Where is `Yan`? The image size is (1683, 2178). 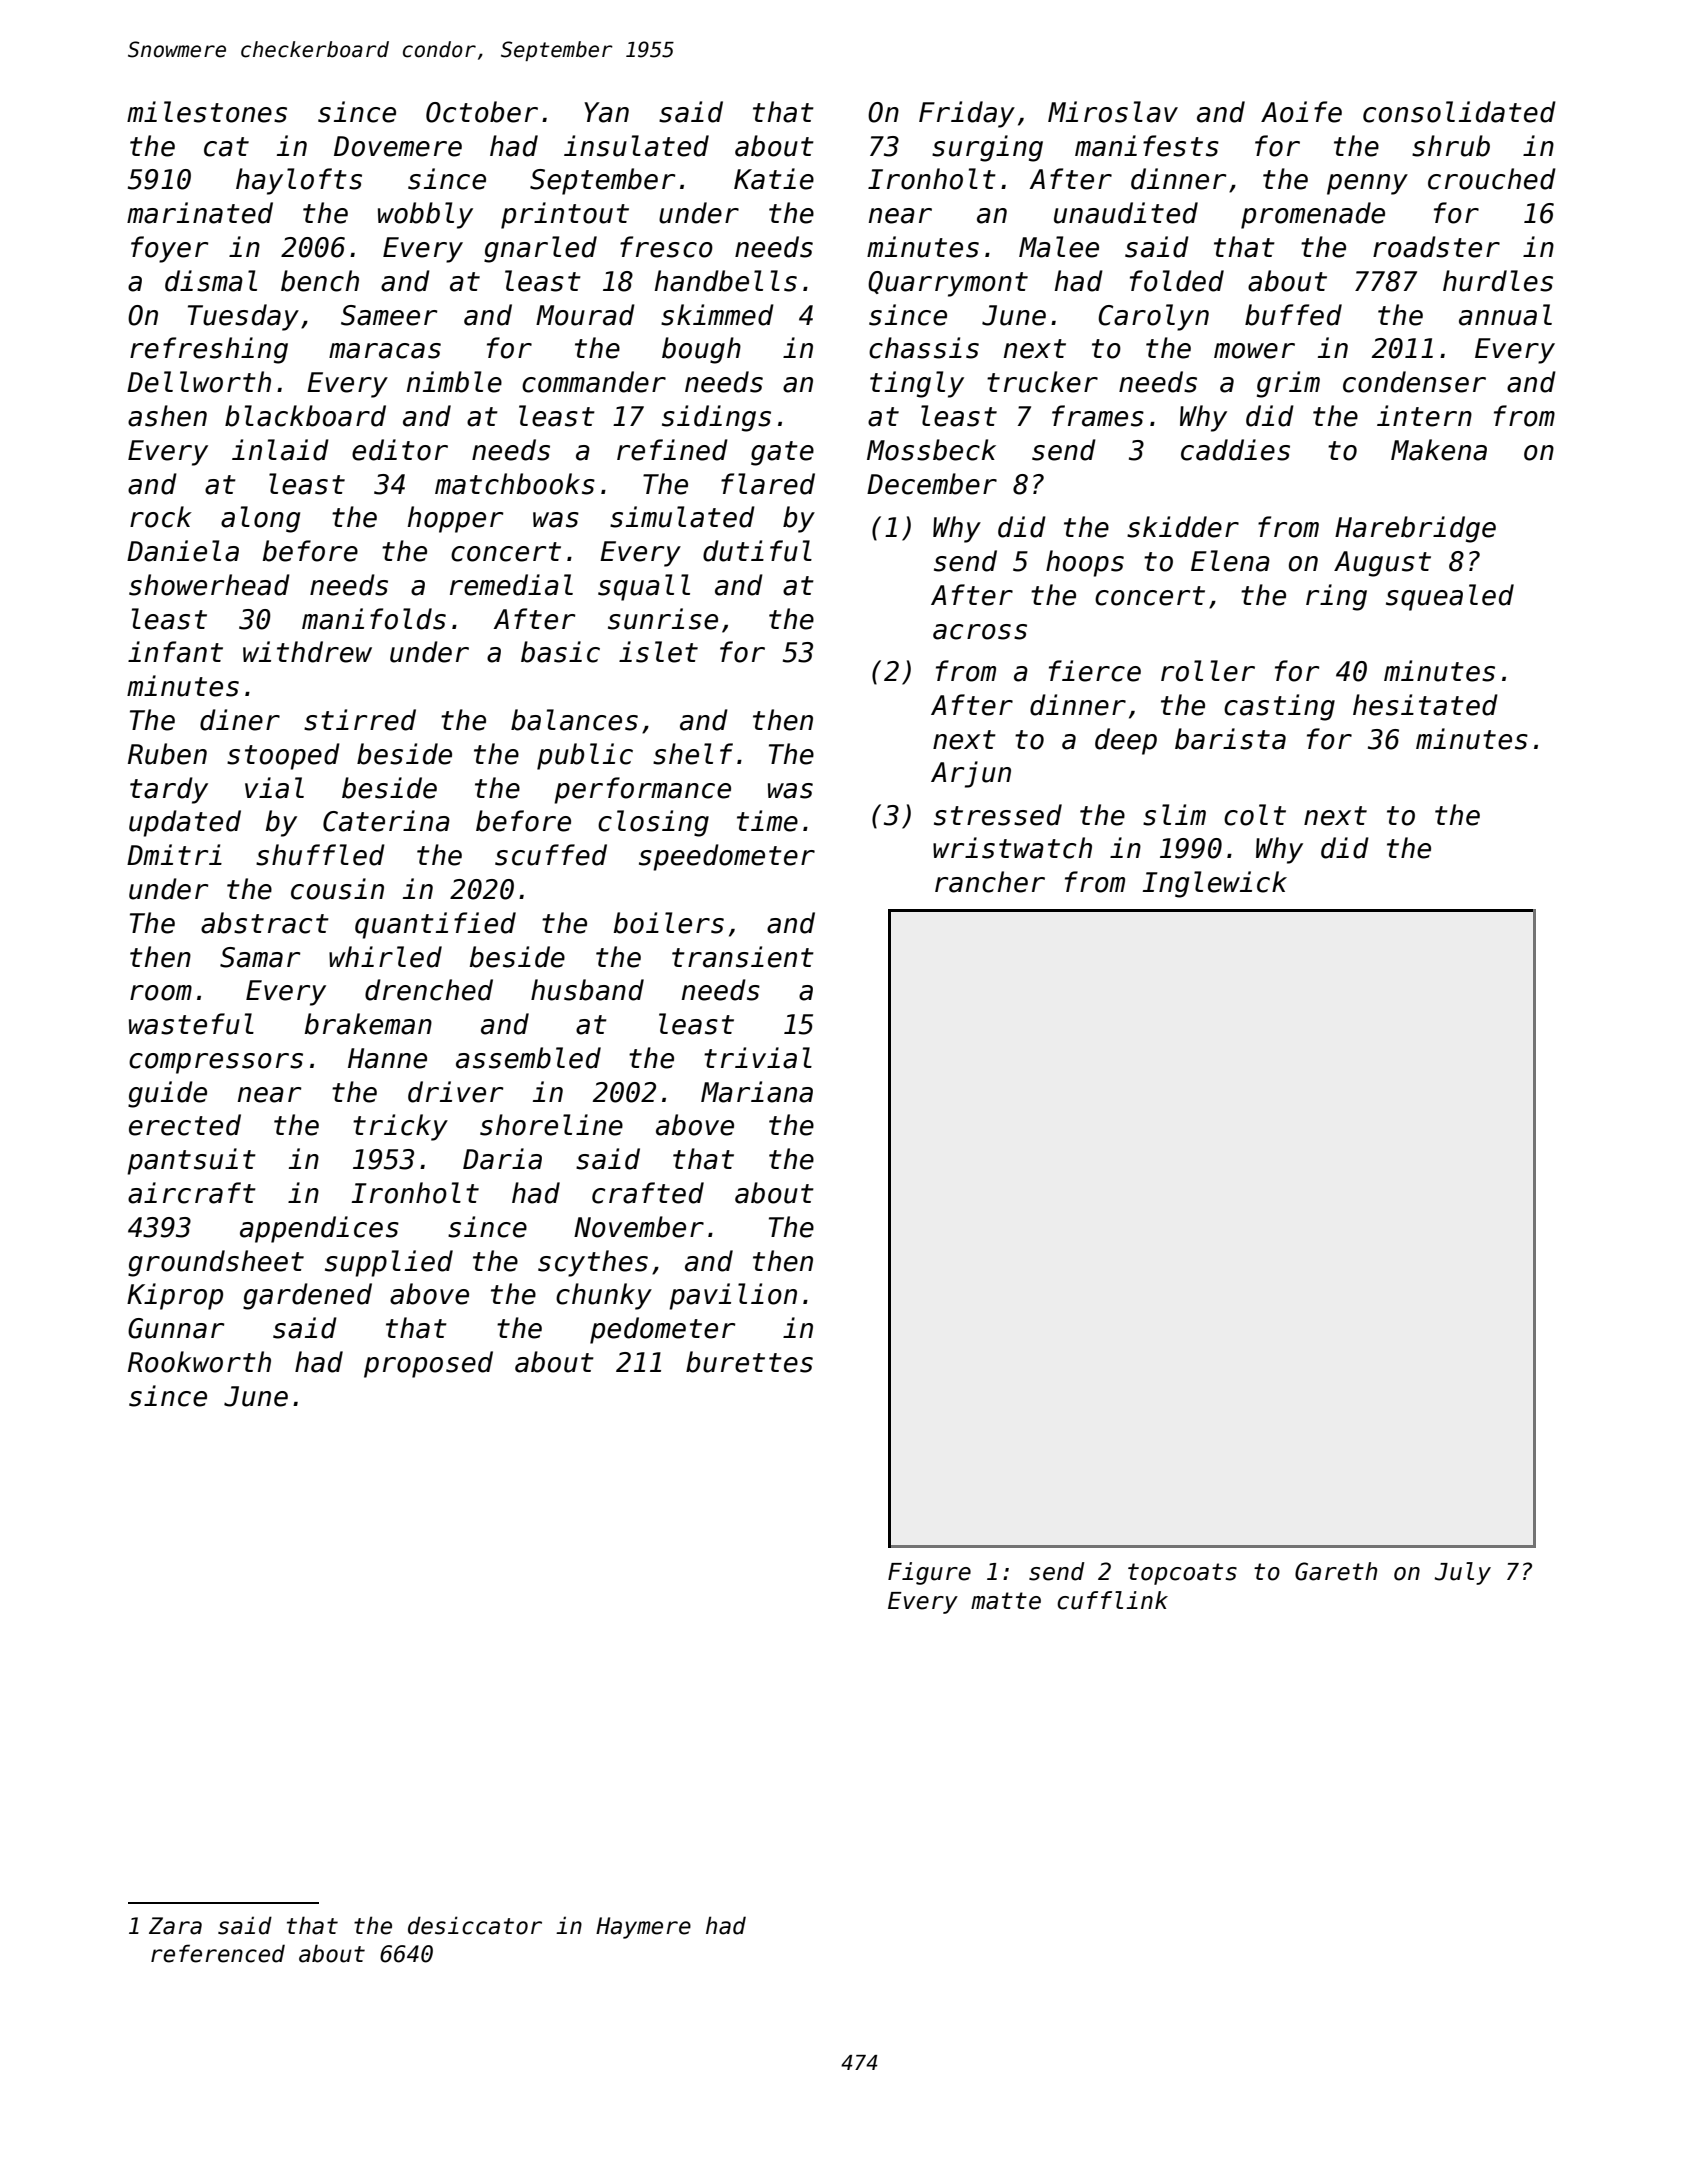
Yan is located at coordinates (606, 112).
